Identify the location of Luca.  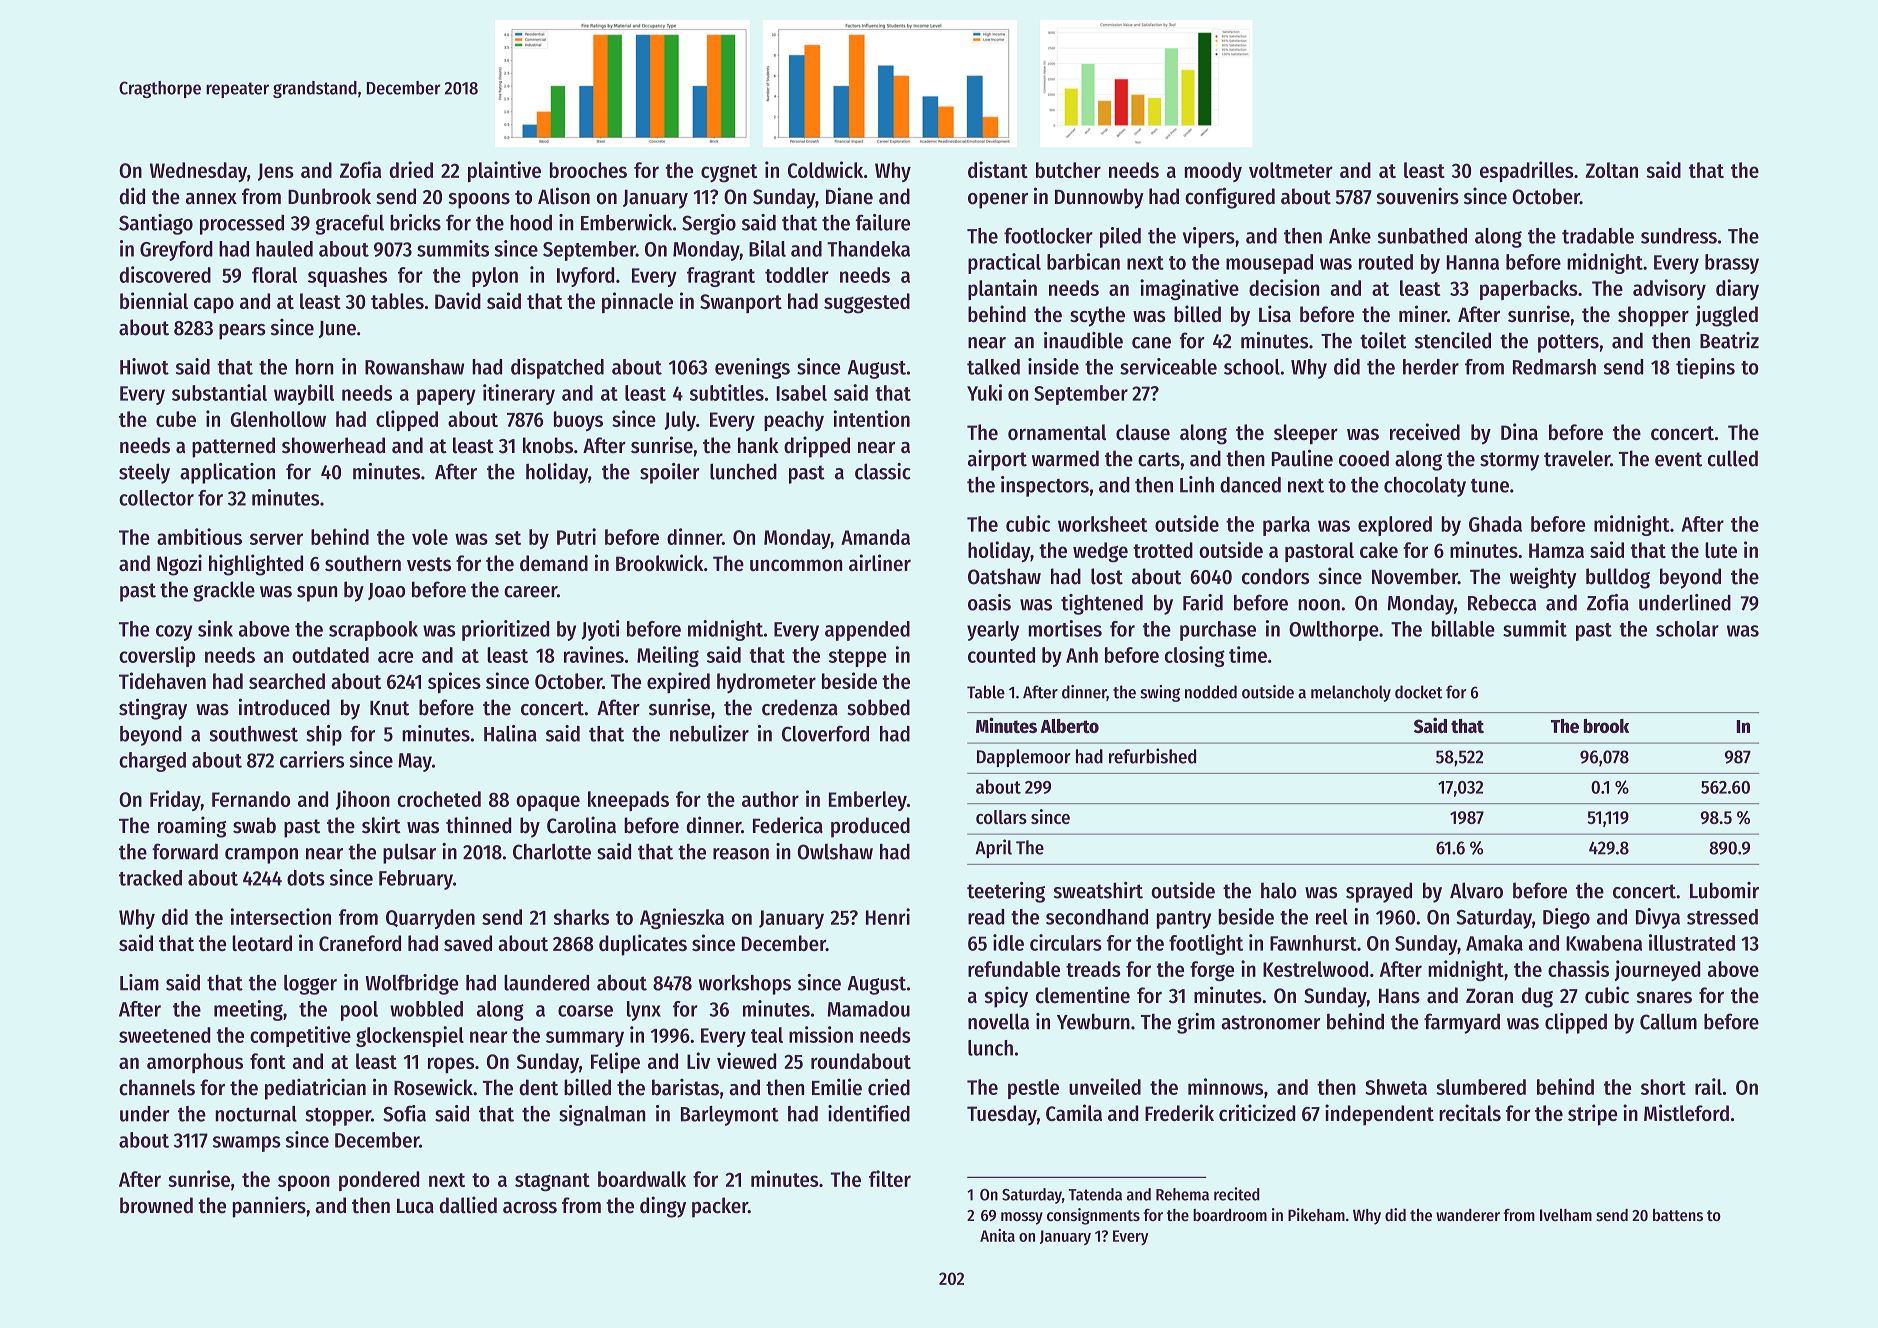
(415, 1206).
